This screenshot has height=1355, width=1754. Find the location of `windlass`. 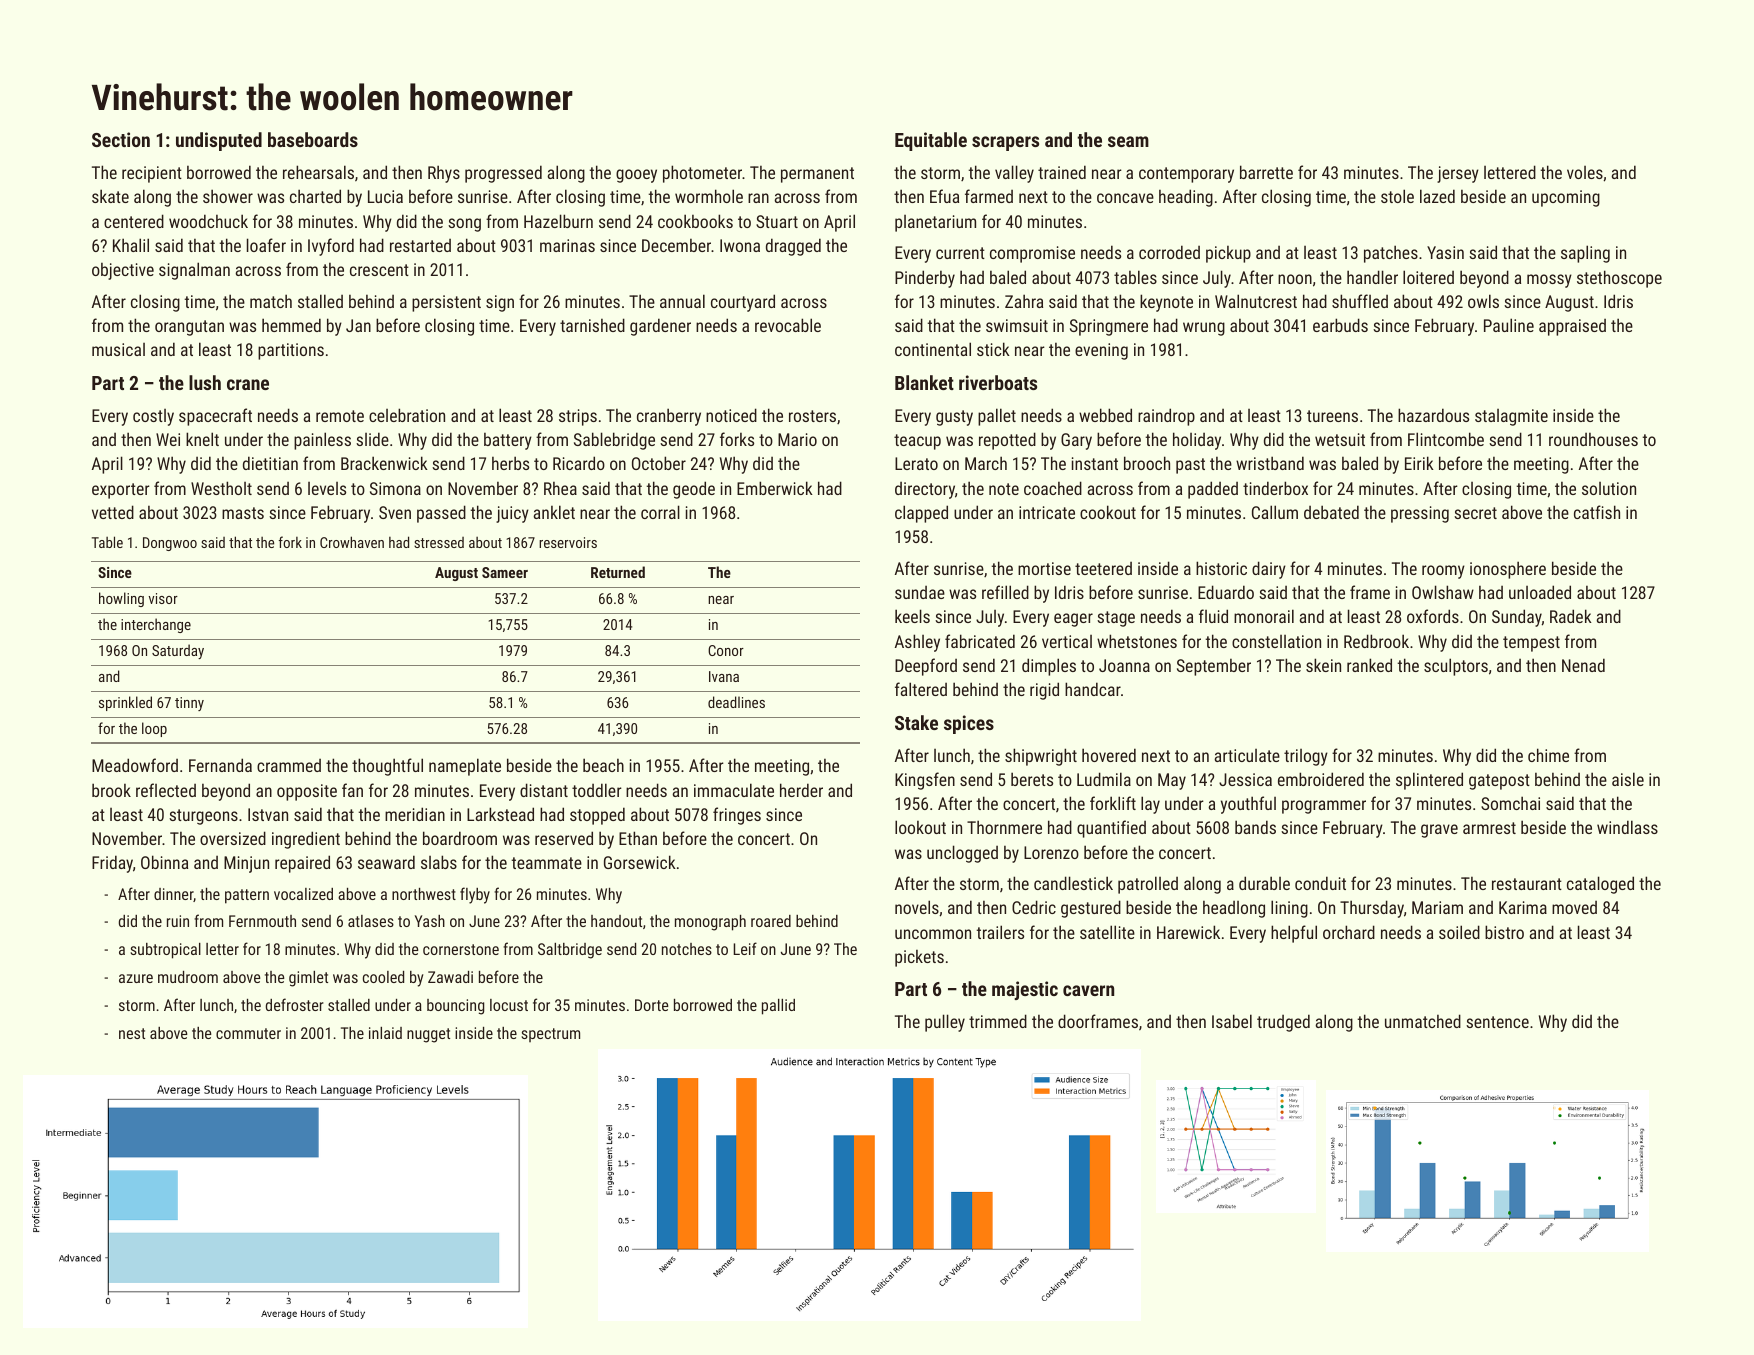

windlass is located at coordinates (1627, 827).
